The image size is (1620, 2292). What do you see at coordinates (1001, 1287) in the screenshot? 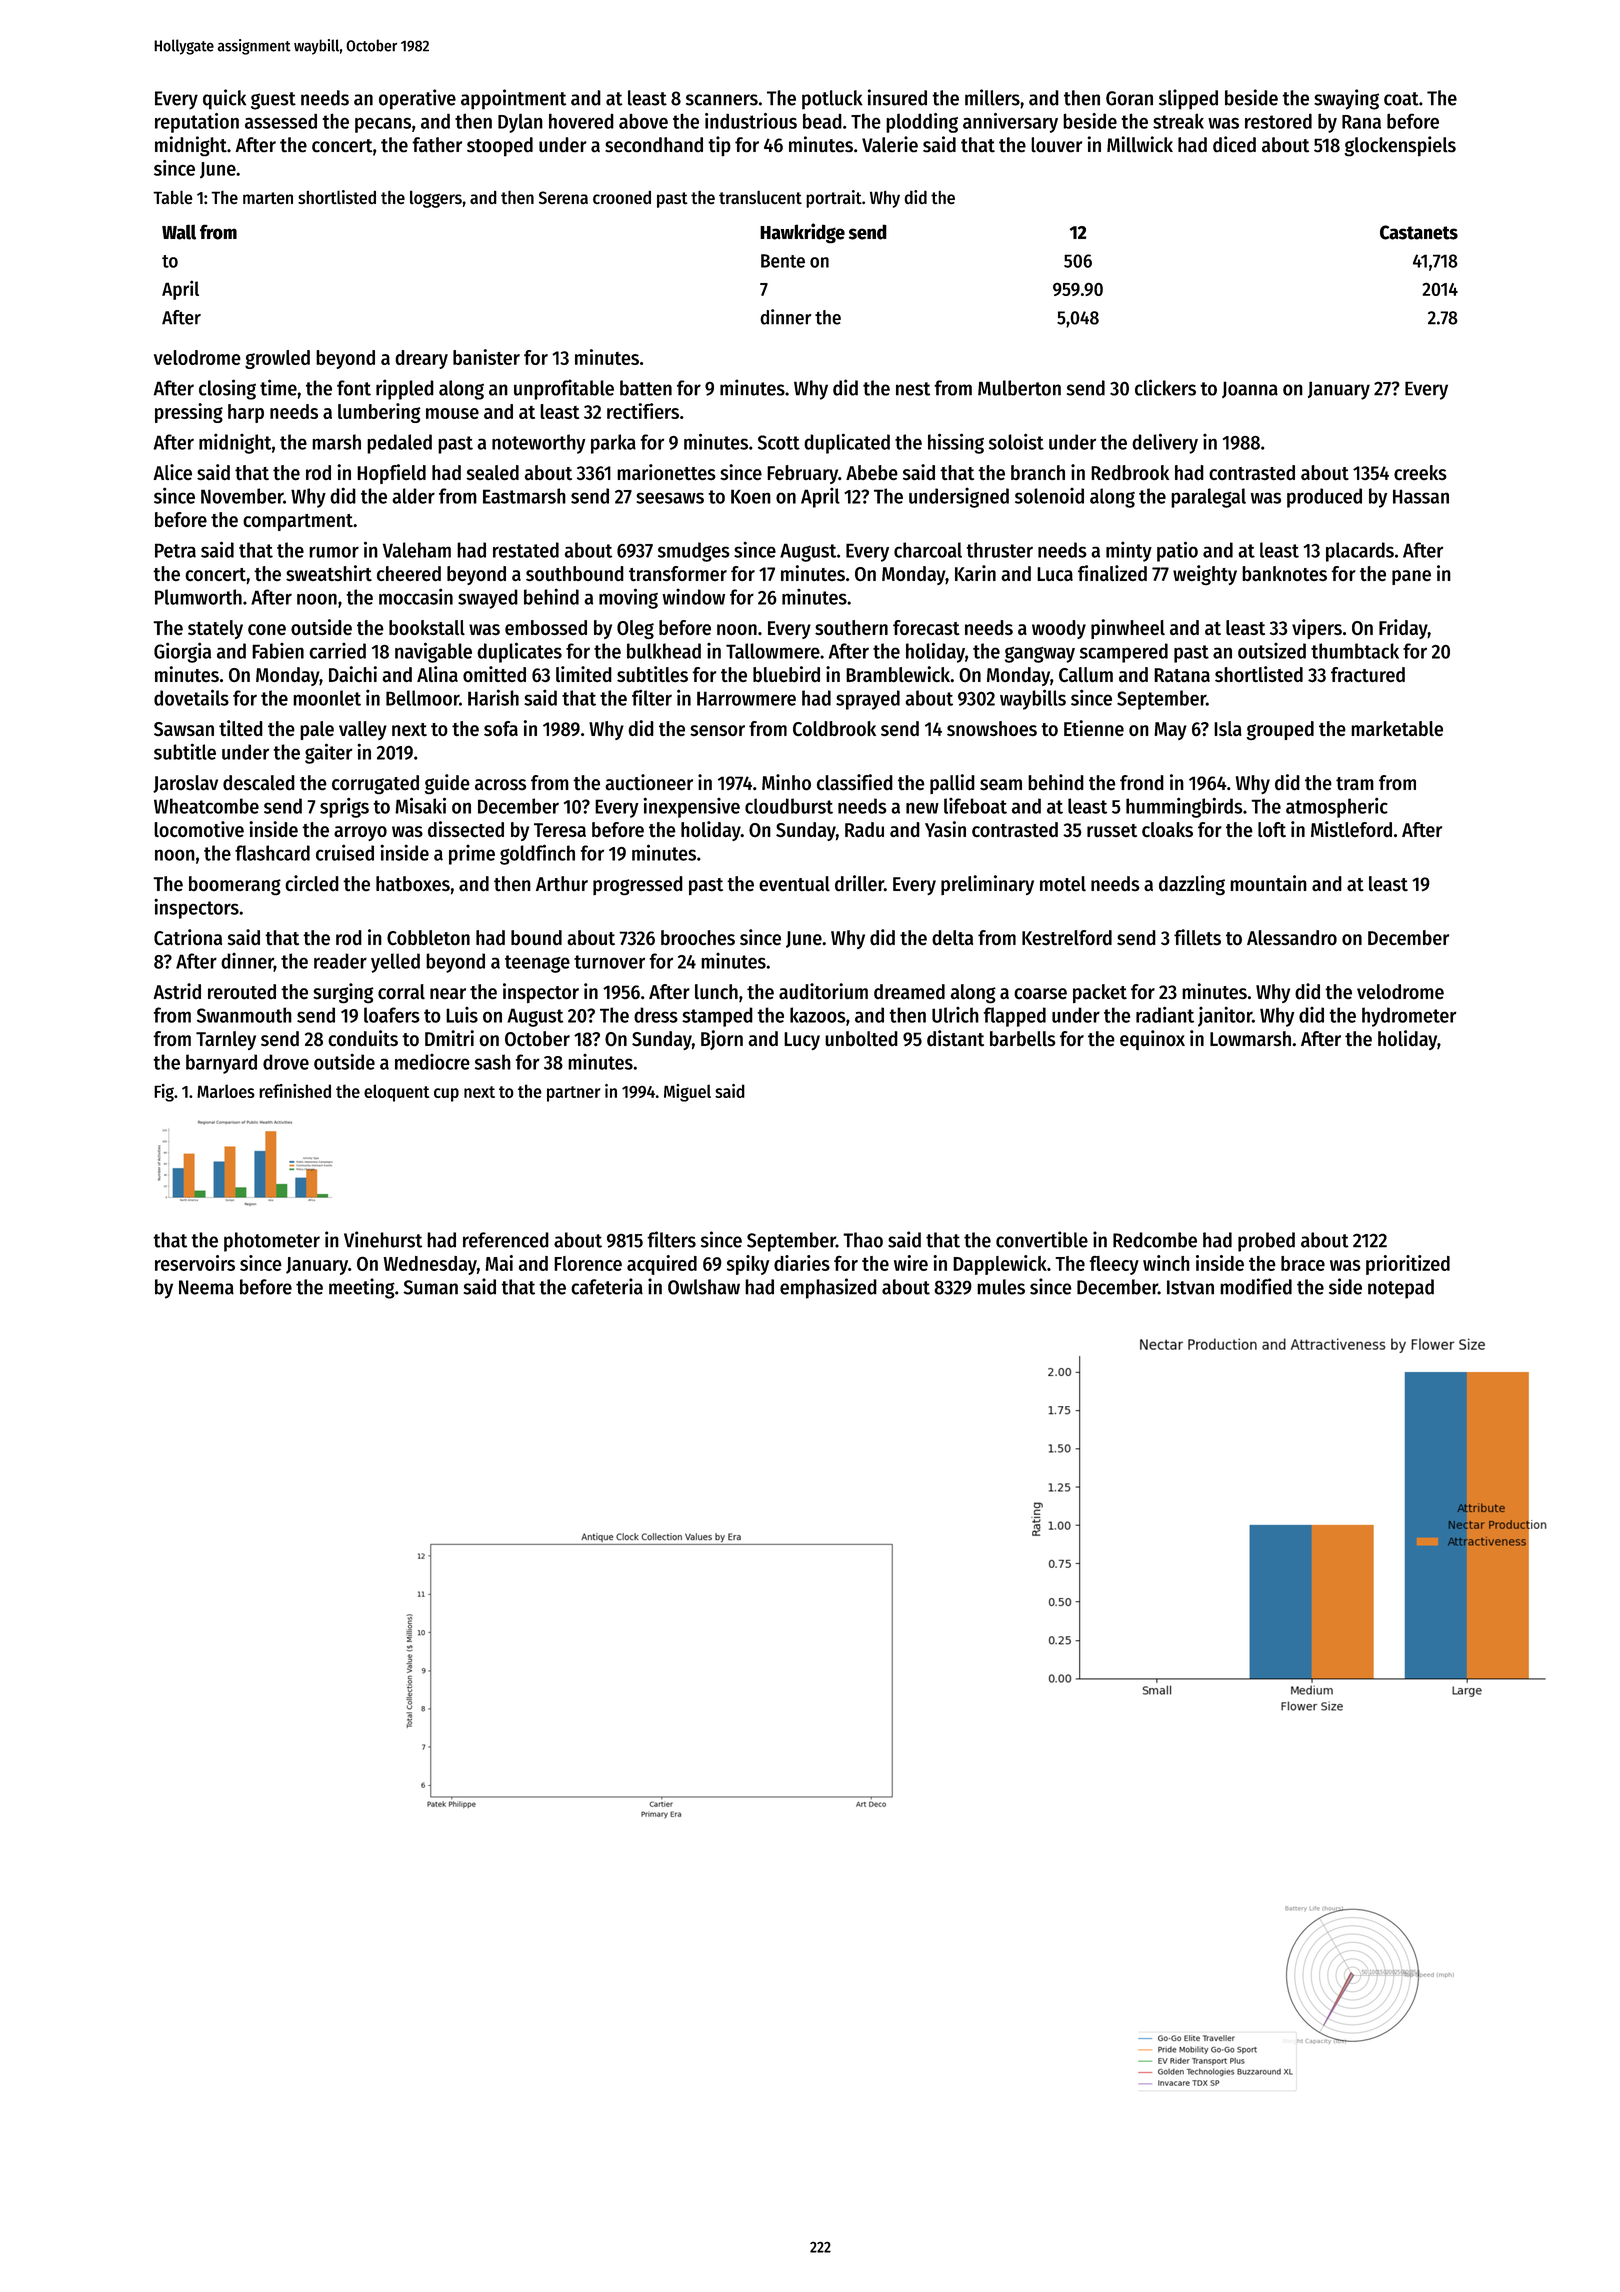
I see `mules` at bounding box center [1001, 1287].
